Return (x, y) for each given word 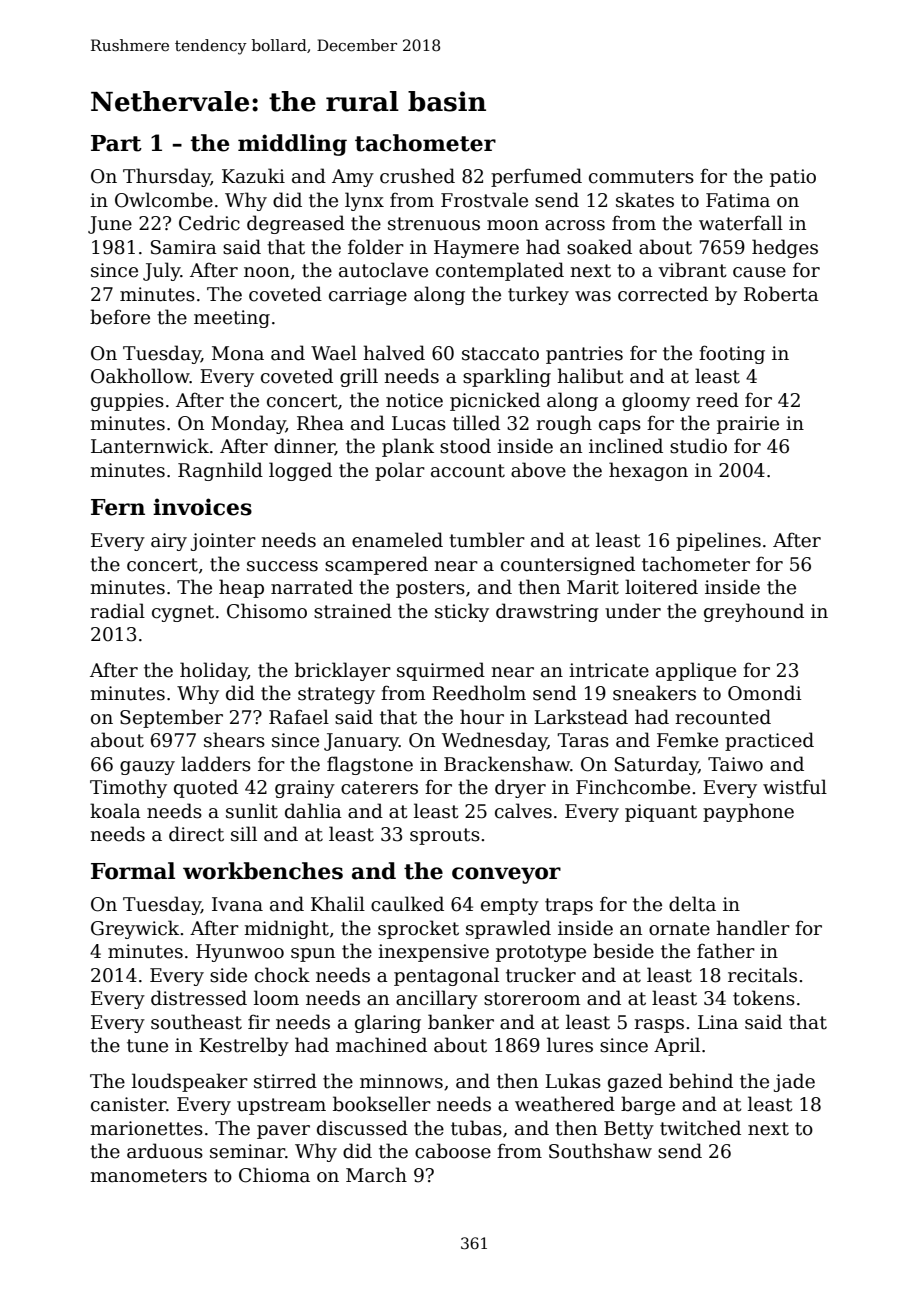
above (538, 470)
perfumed (536, 177)
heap (241, 588)
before (120, 317)
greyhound (754, 612)
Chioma (274, 1175)
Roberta (781, 294)
